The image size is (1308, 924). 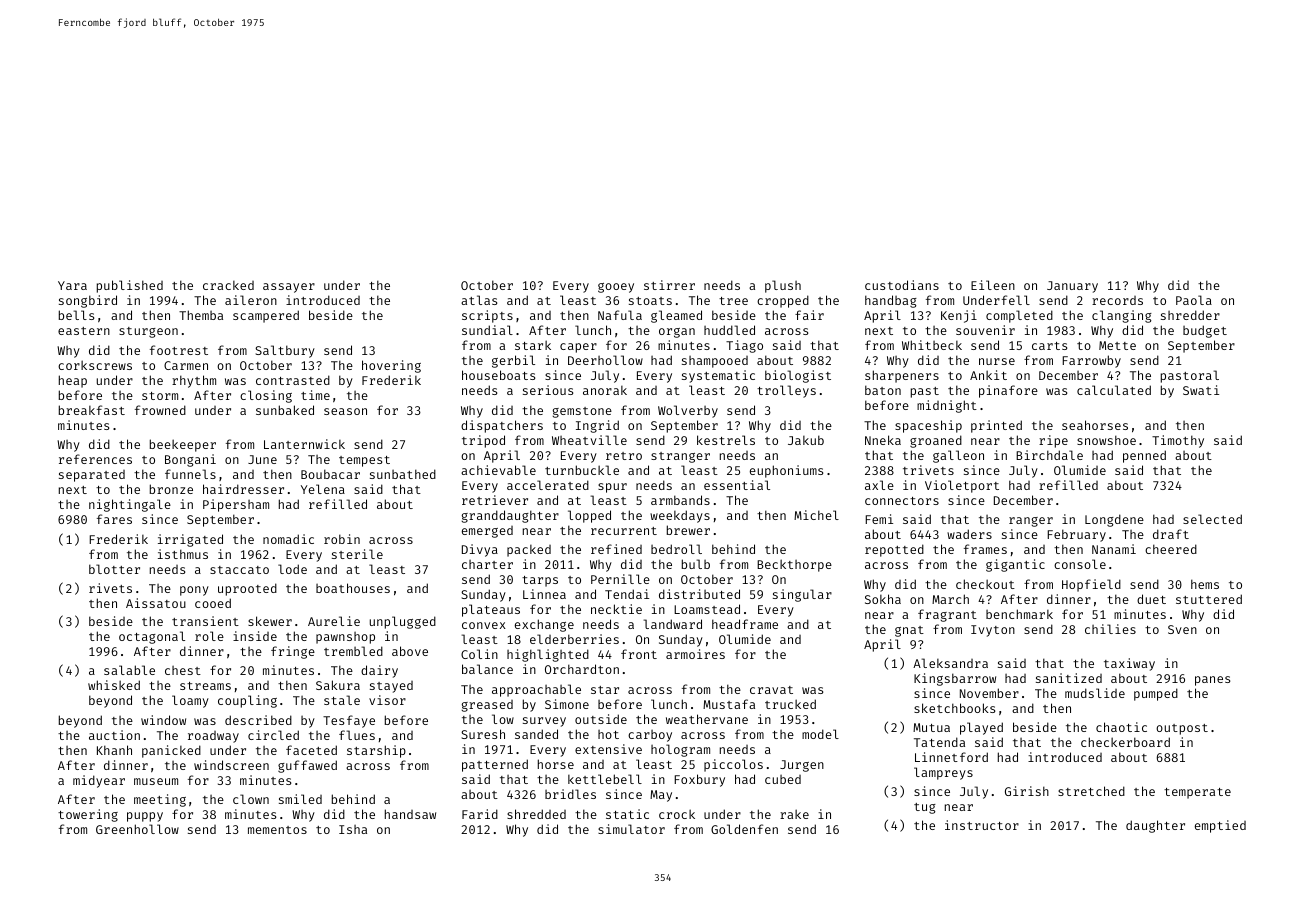 What do you see at coordinates (1144, 456) in the document?
I see `penned` at bounding box center [1144, 456].
